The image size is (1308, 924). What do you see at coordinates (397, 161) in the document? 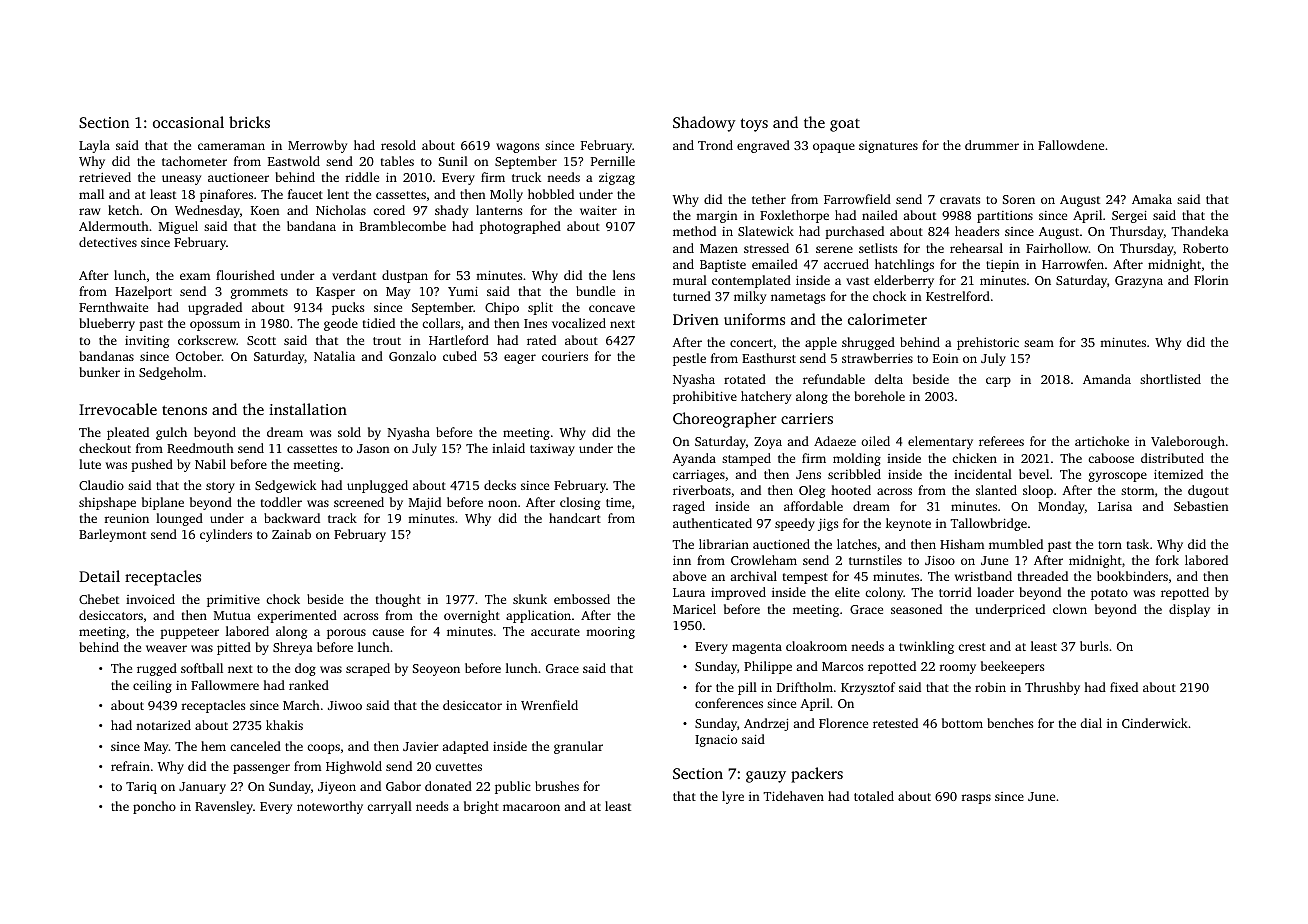
I see `tables` at bounding box center [397, 161].
